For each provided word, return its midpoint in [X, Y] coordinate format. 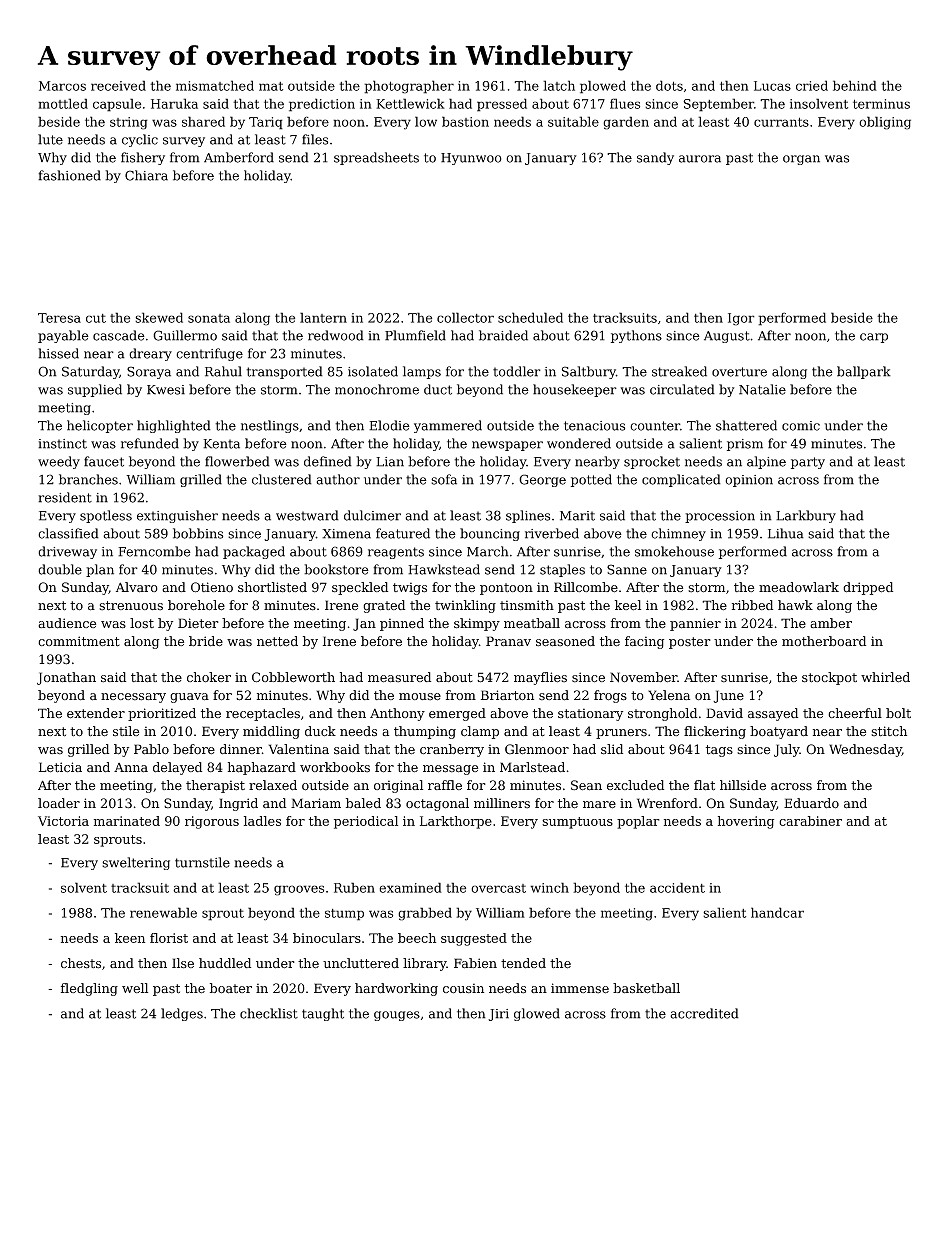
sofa [444, 479]
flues [625, 103]
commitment [79, 641]
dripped [868, 588]
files [315, 139]
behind [855, 85]
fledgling [89, 989]
